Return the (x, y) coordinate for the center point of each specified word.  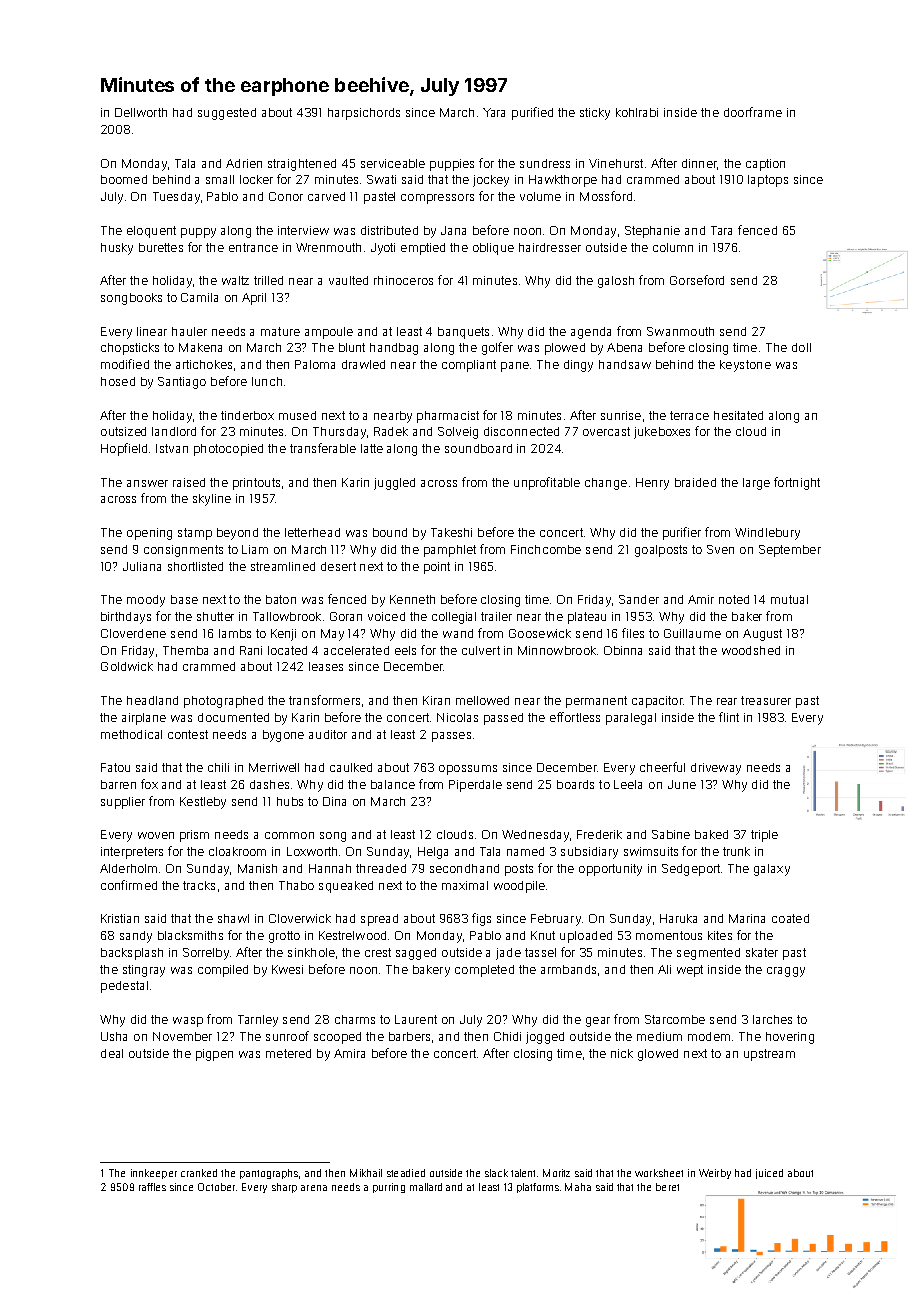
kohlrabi (637, 112)
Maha (578, 1187)
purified (532, 113)
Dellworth (141, 112)
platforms (538, 1188)
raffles (152, 1187)
